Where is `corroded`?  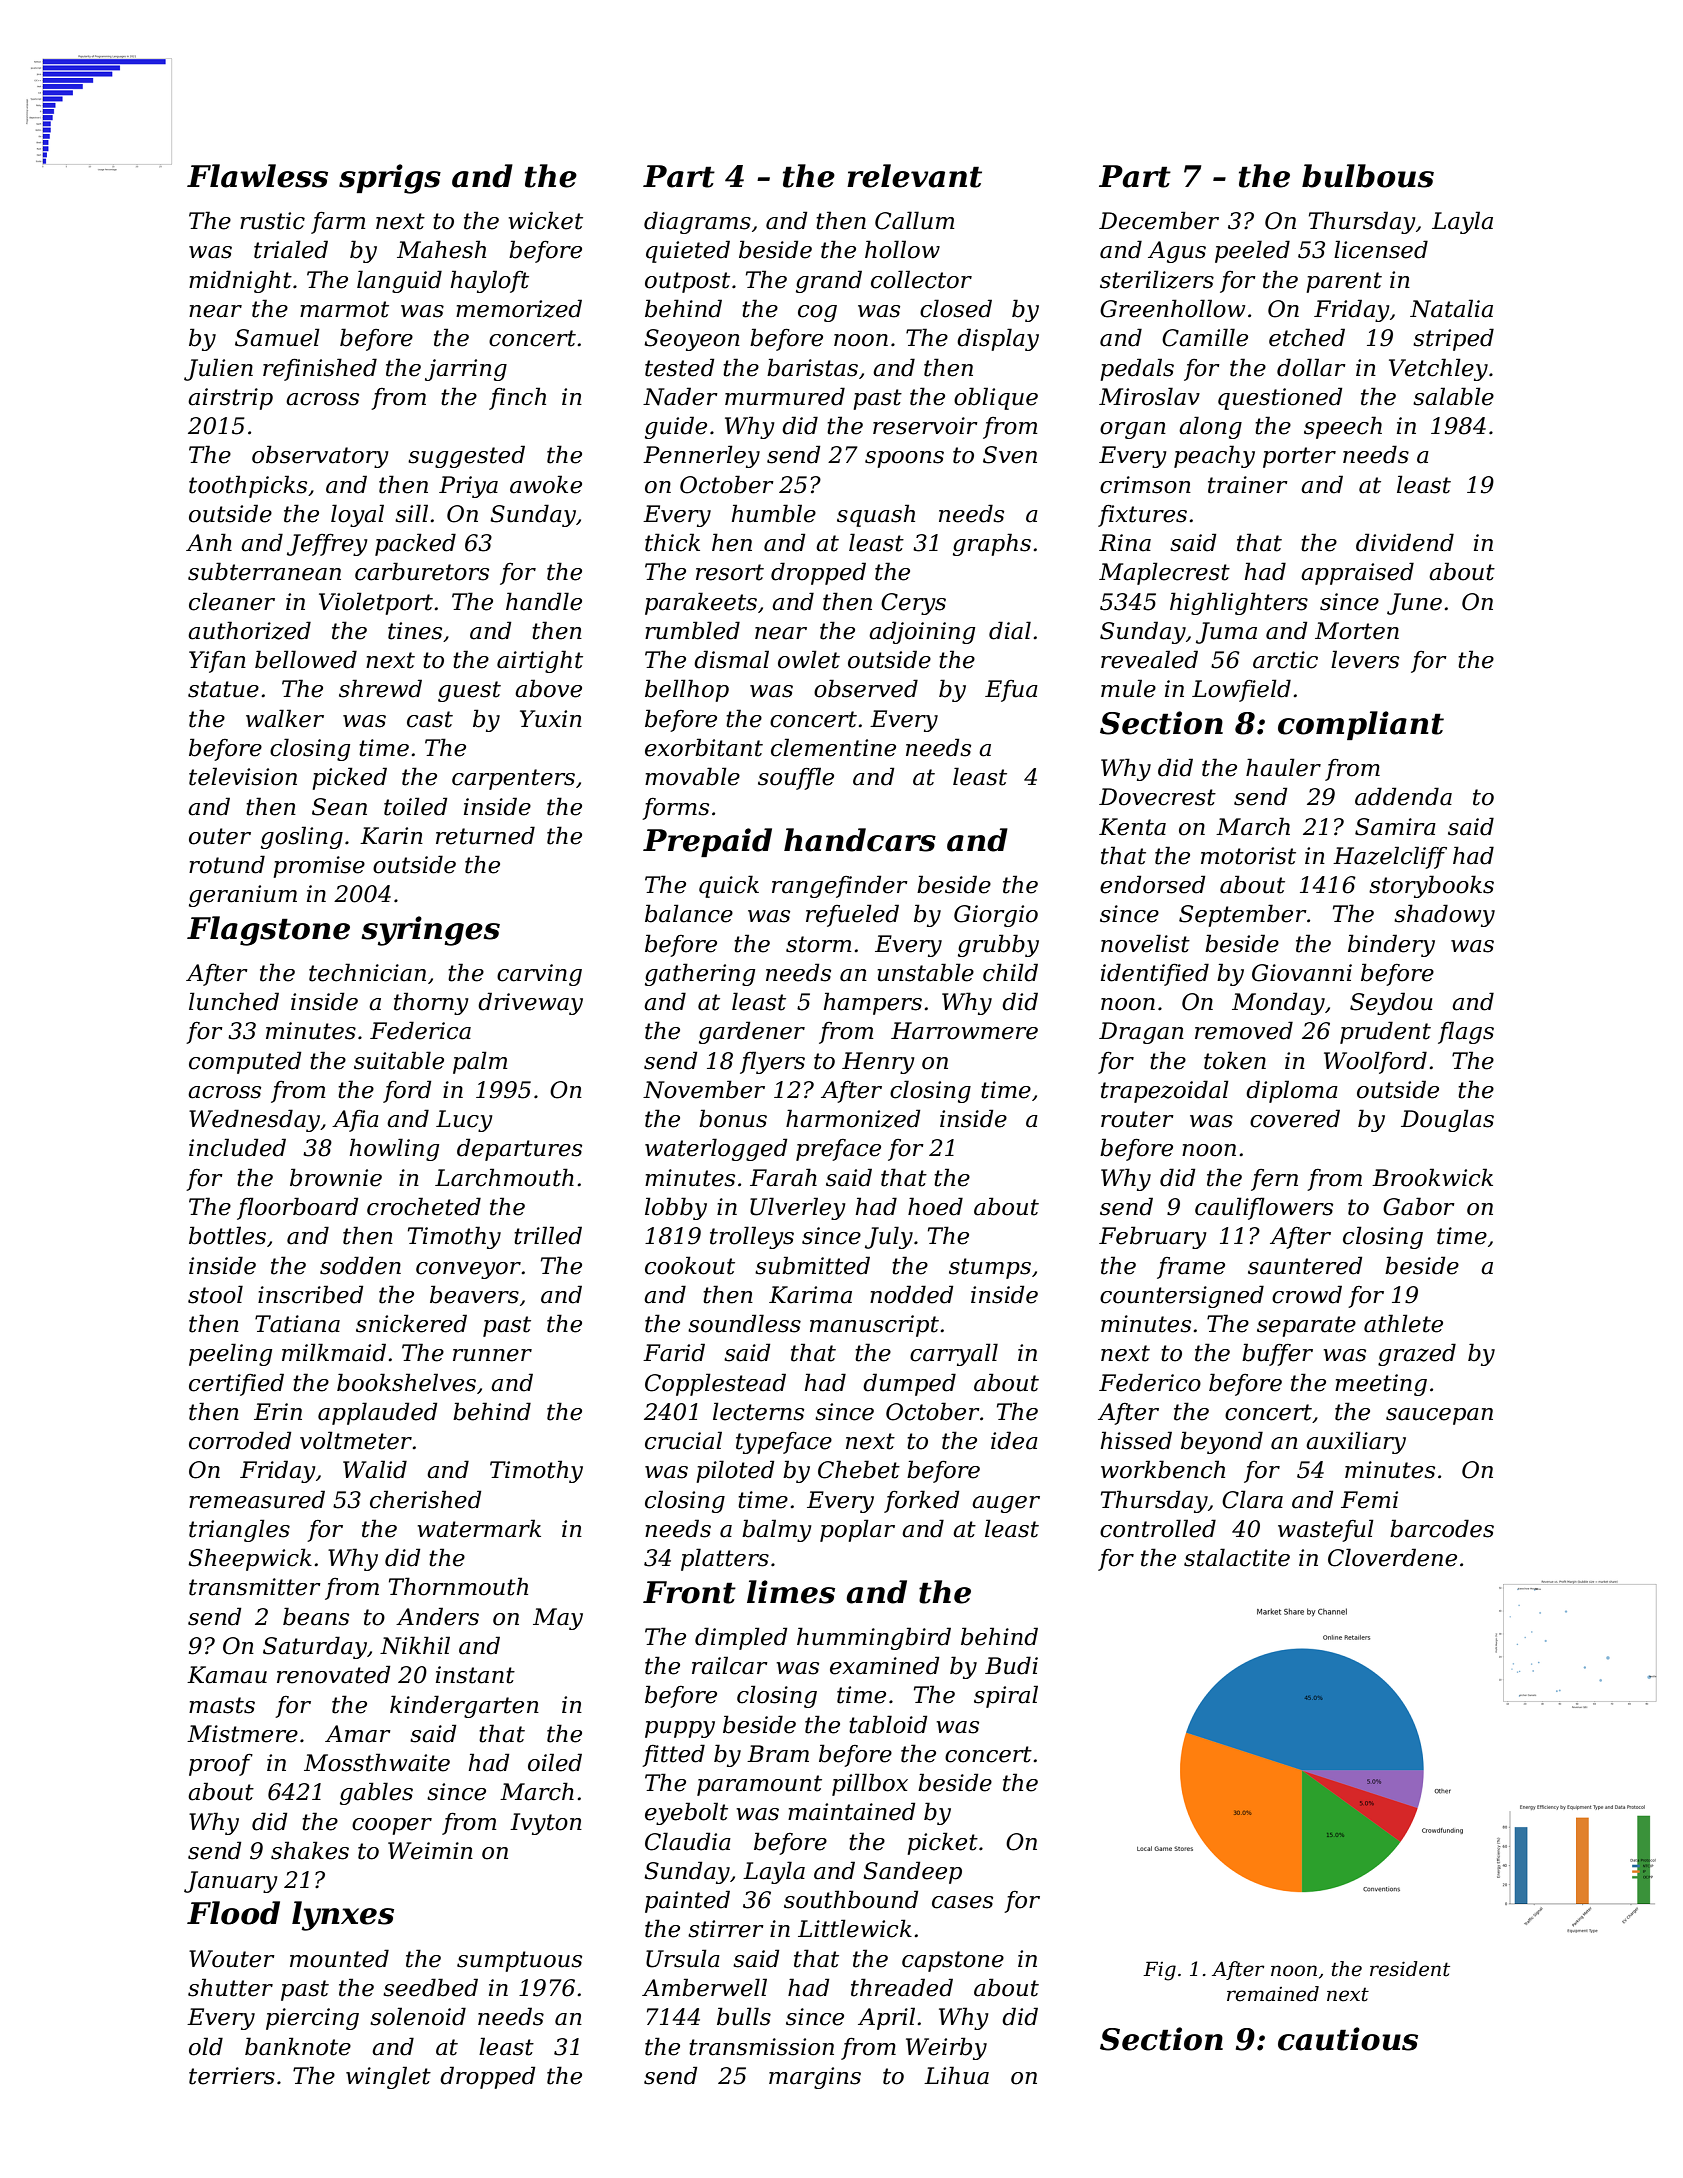
corroded is located at coordinates (240, 1440).
